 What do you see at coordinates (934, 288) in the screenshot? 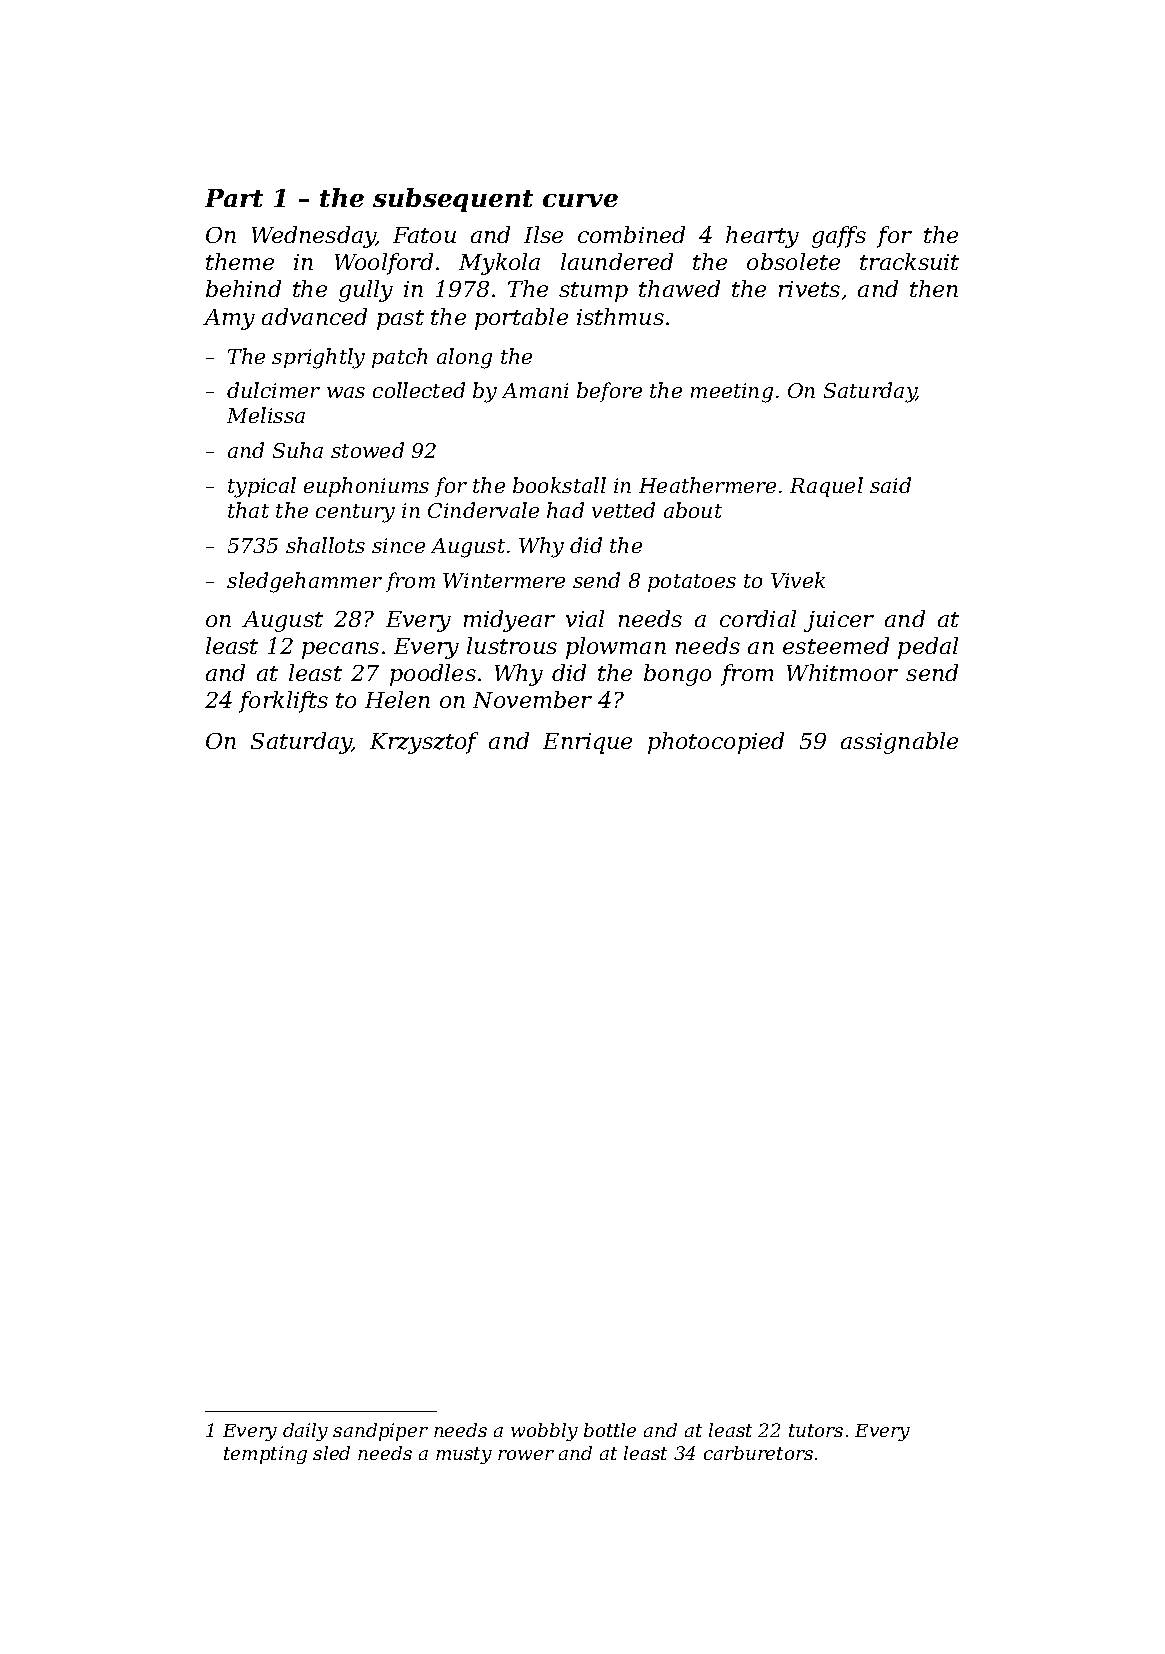
I see `then` at bounding box center [934, 288].
